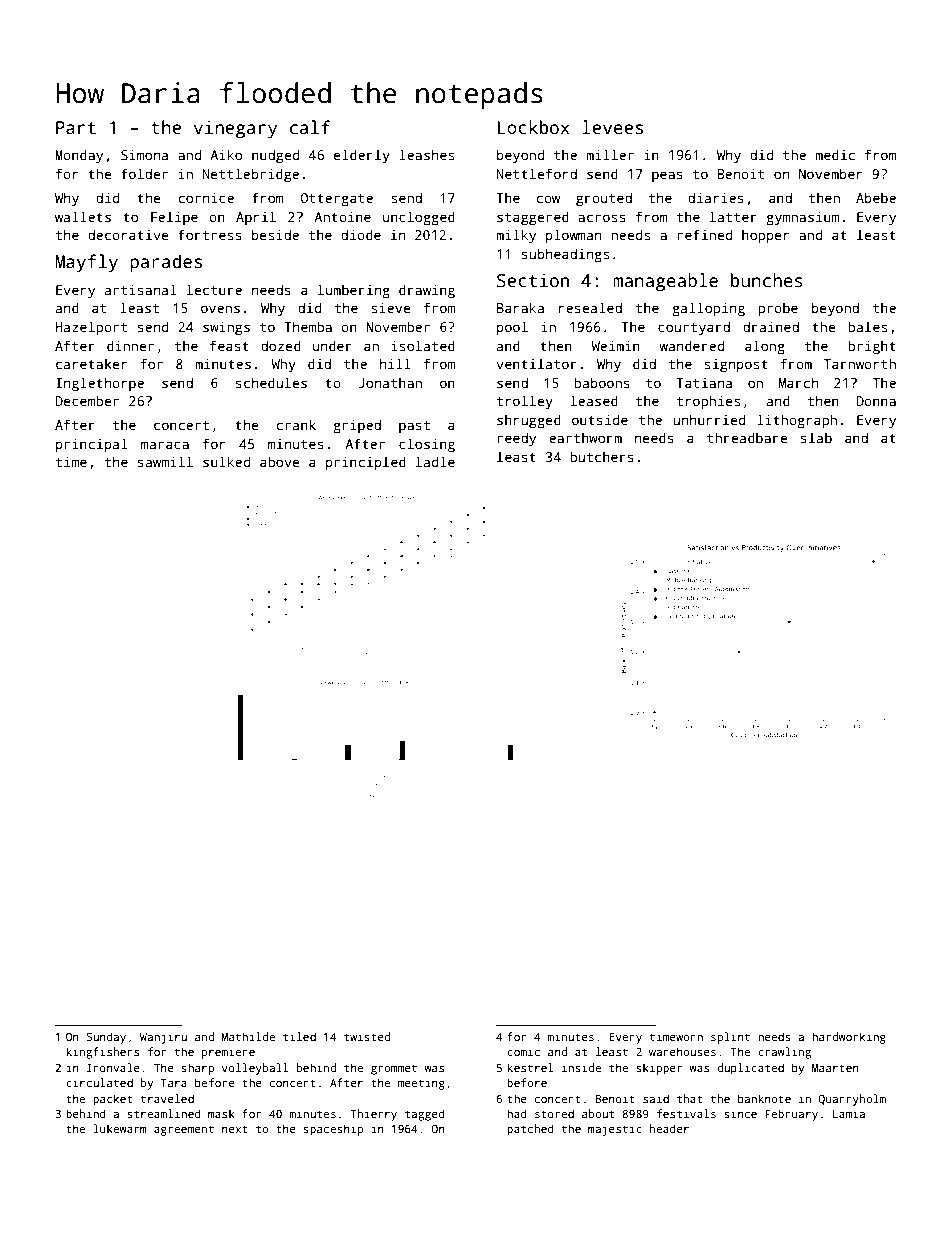 This image has height=1233, width=952. What do you see at coordinates (747, 437) in the image?
I see `threadbare` at bounding box center [747, 437].
